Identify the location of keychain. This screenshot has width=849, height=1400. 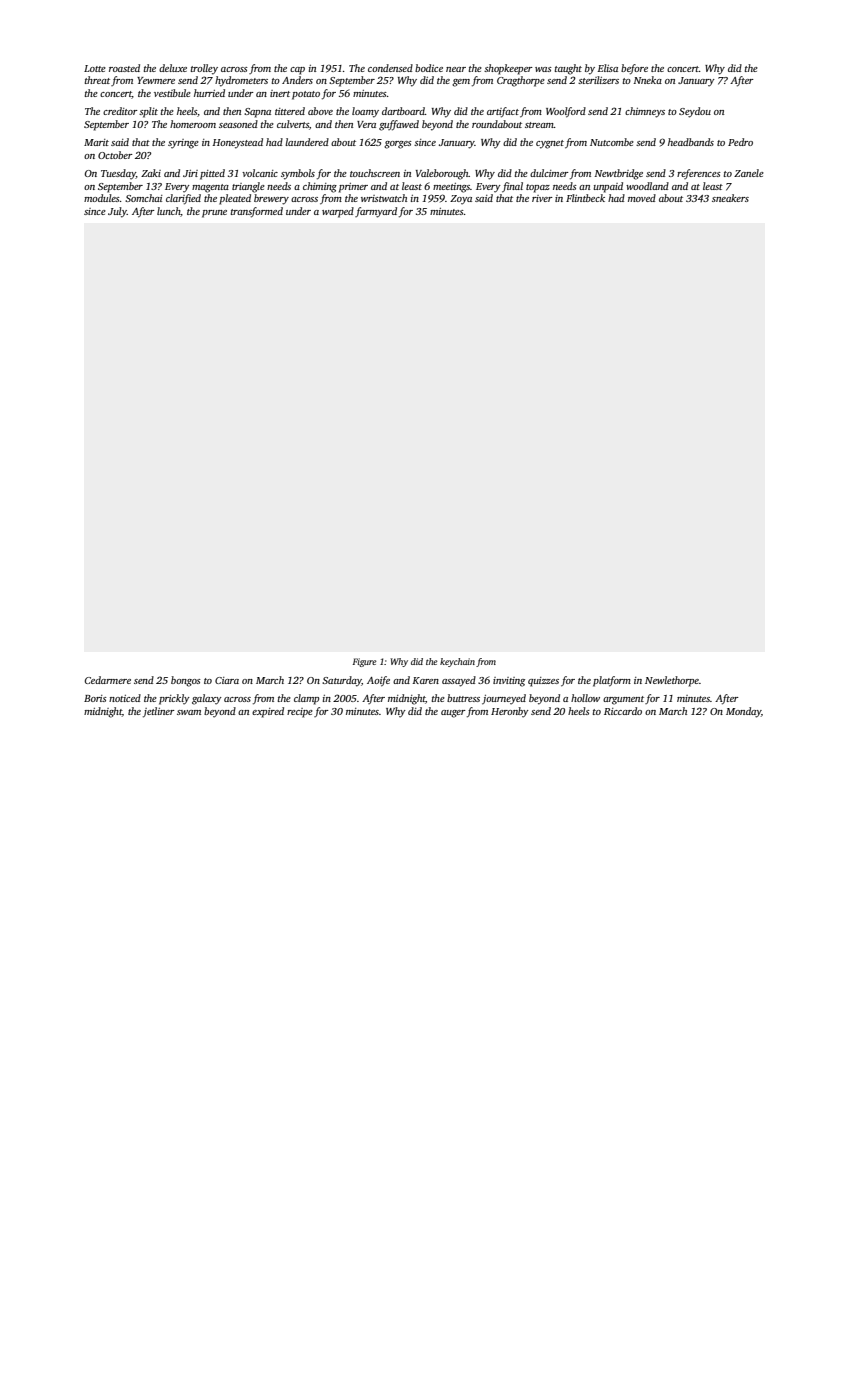
(457, 662).
